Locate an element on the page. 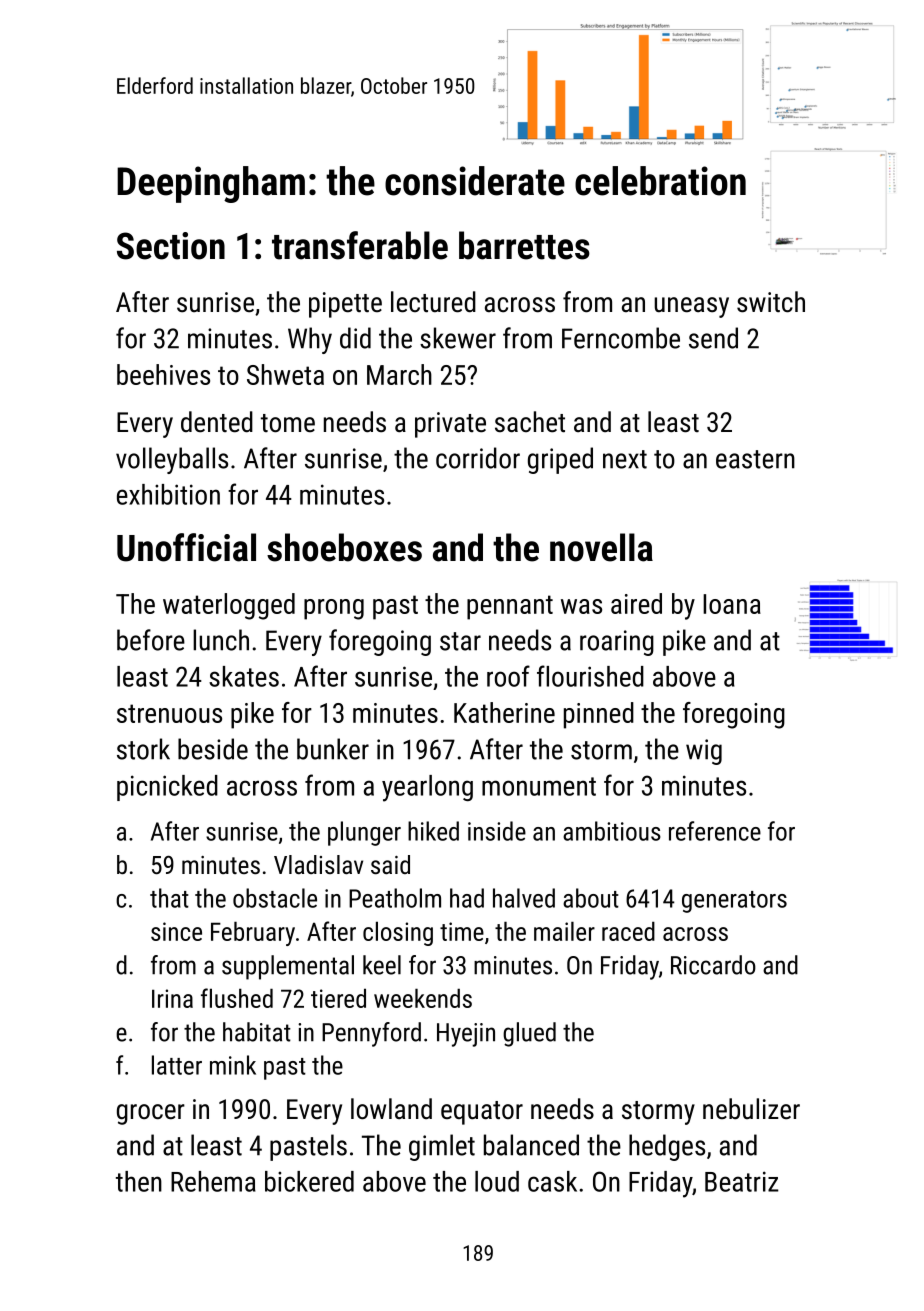 This document has width=924, height=1311. obstacle is located at coordinates (275, 898).
